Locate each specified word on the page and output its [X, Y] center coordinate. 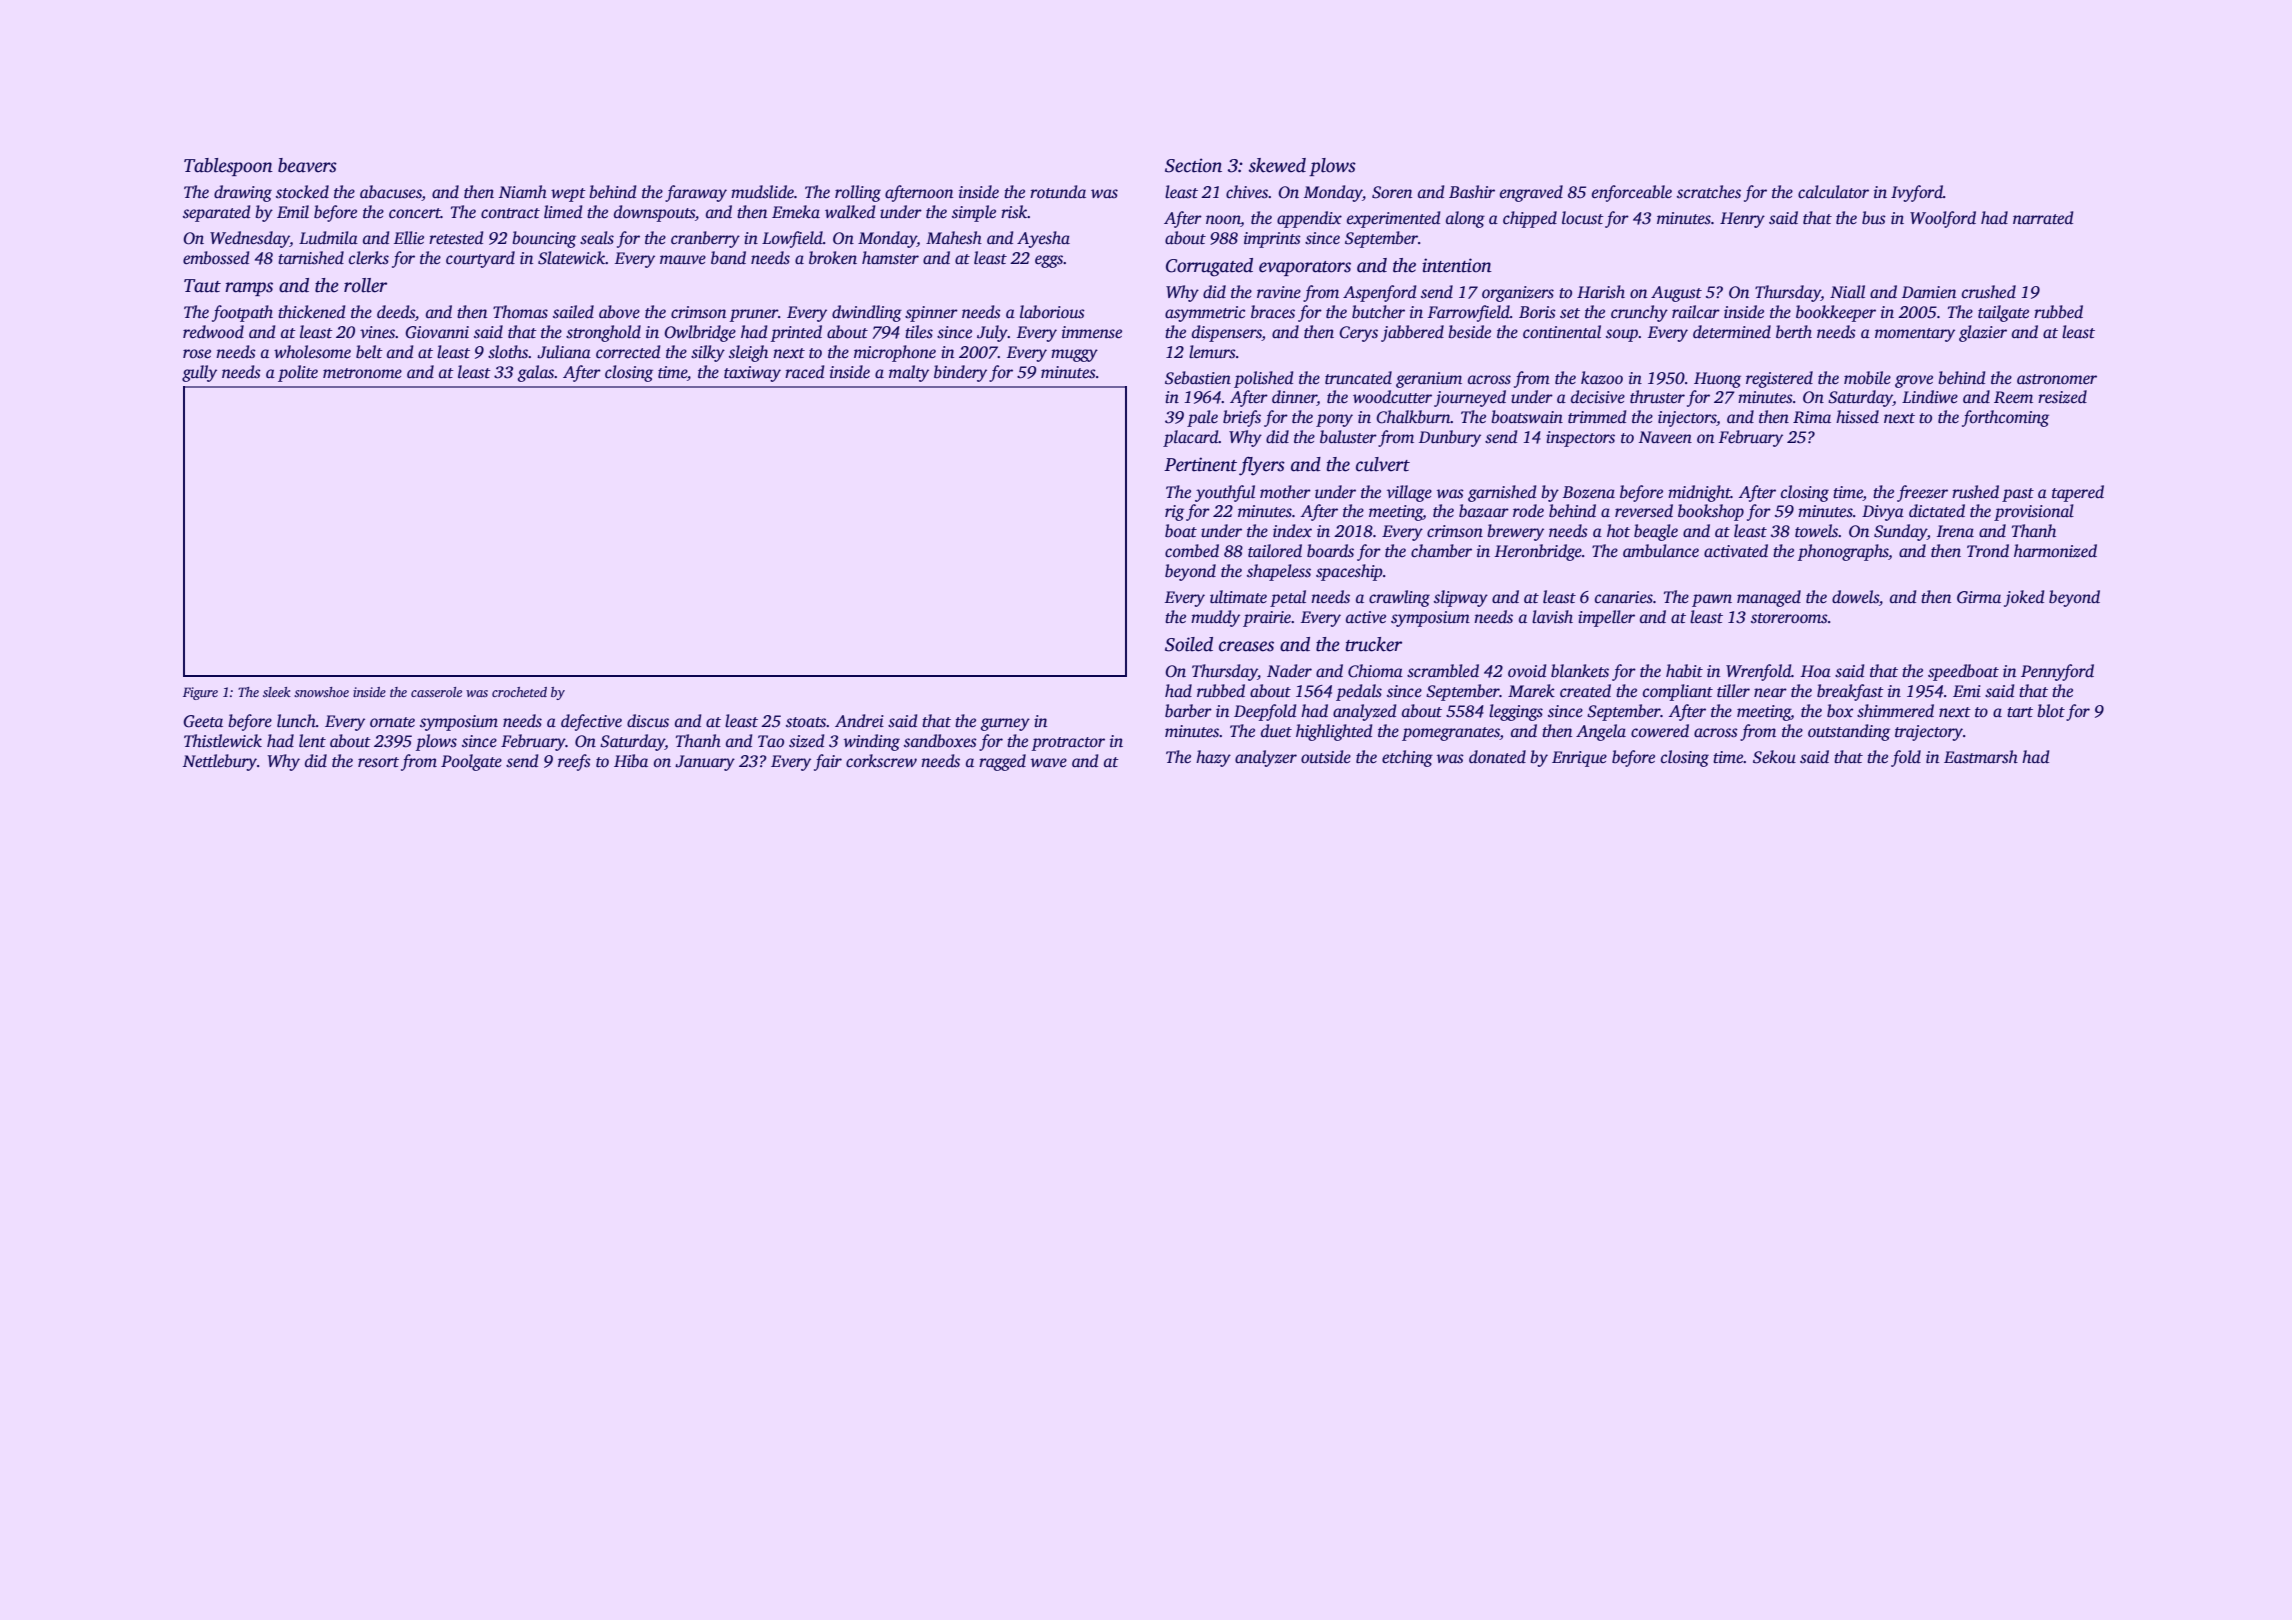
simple [974, 213]
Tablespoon [228, 167]
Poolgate [471, 762]
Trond [1988, 550]
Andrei [859, 720]
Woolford [1943, 219]
